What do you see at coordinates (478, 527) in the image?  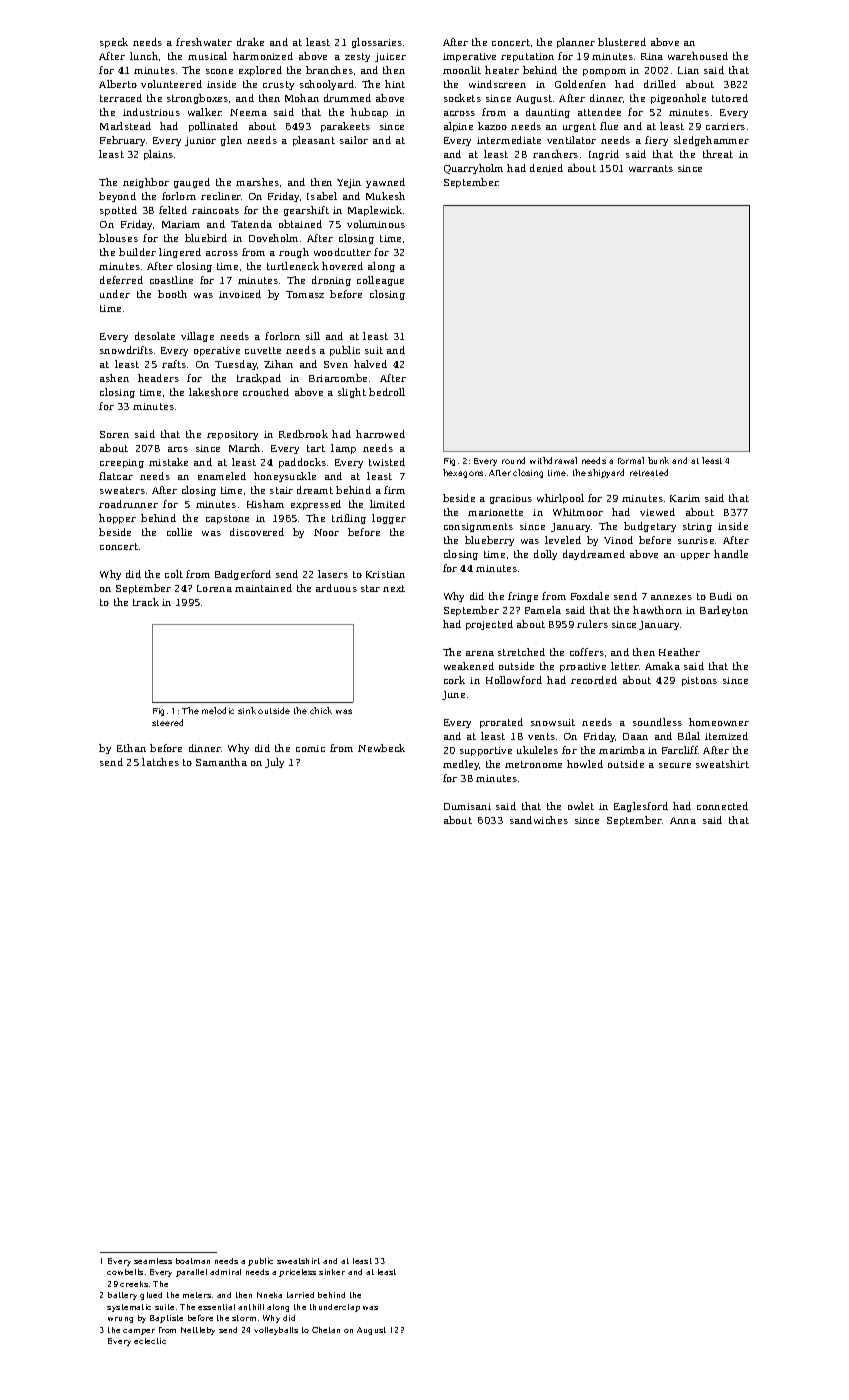 I see `consignments` at bounding box center [478, 527].
